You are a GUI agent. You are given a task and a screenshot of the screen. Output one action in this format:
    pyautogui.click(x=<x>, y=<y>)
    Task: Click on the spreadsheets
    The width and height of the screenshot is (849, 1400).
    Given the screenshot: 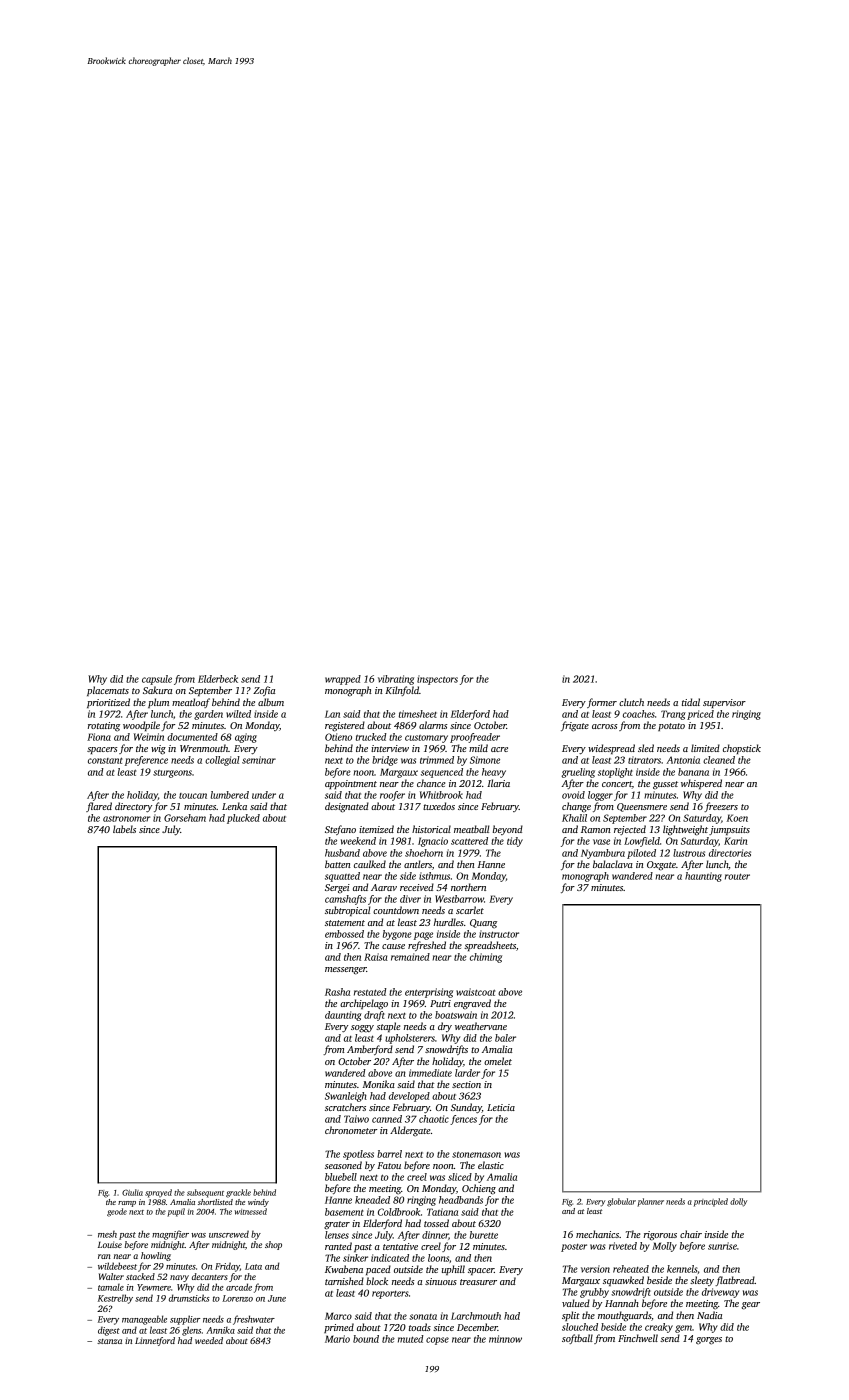 What is the action you would take?
    pyautogui.click(x=490, y=946)
